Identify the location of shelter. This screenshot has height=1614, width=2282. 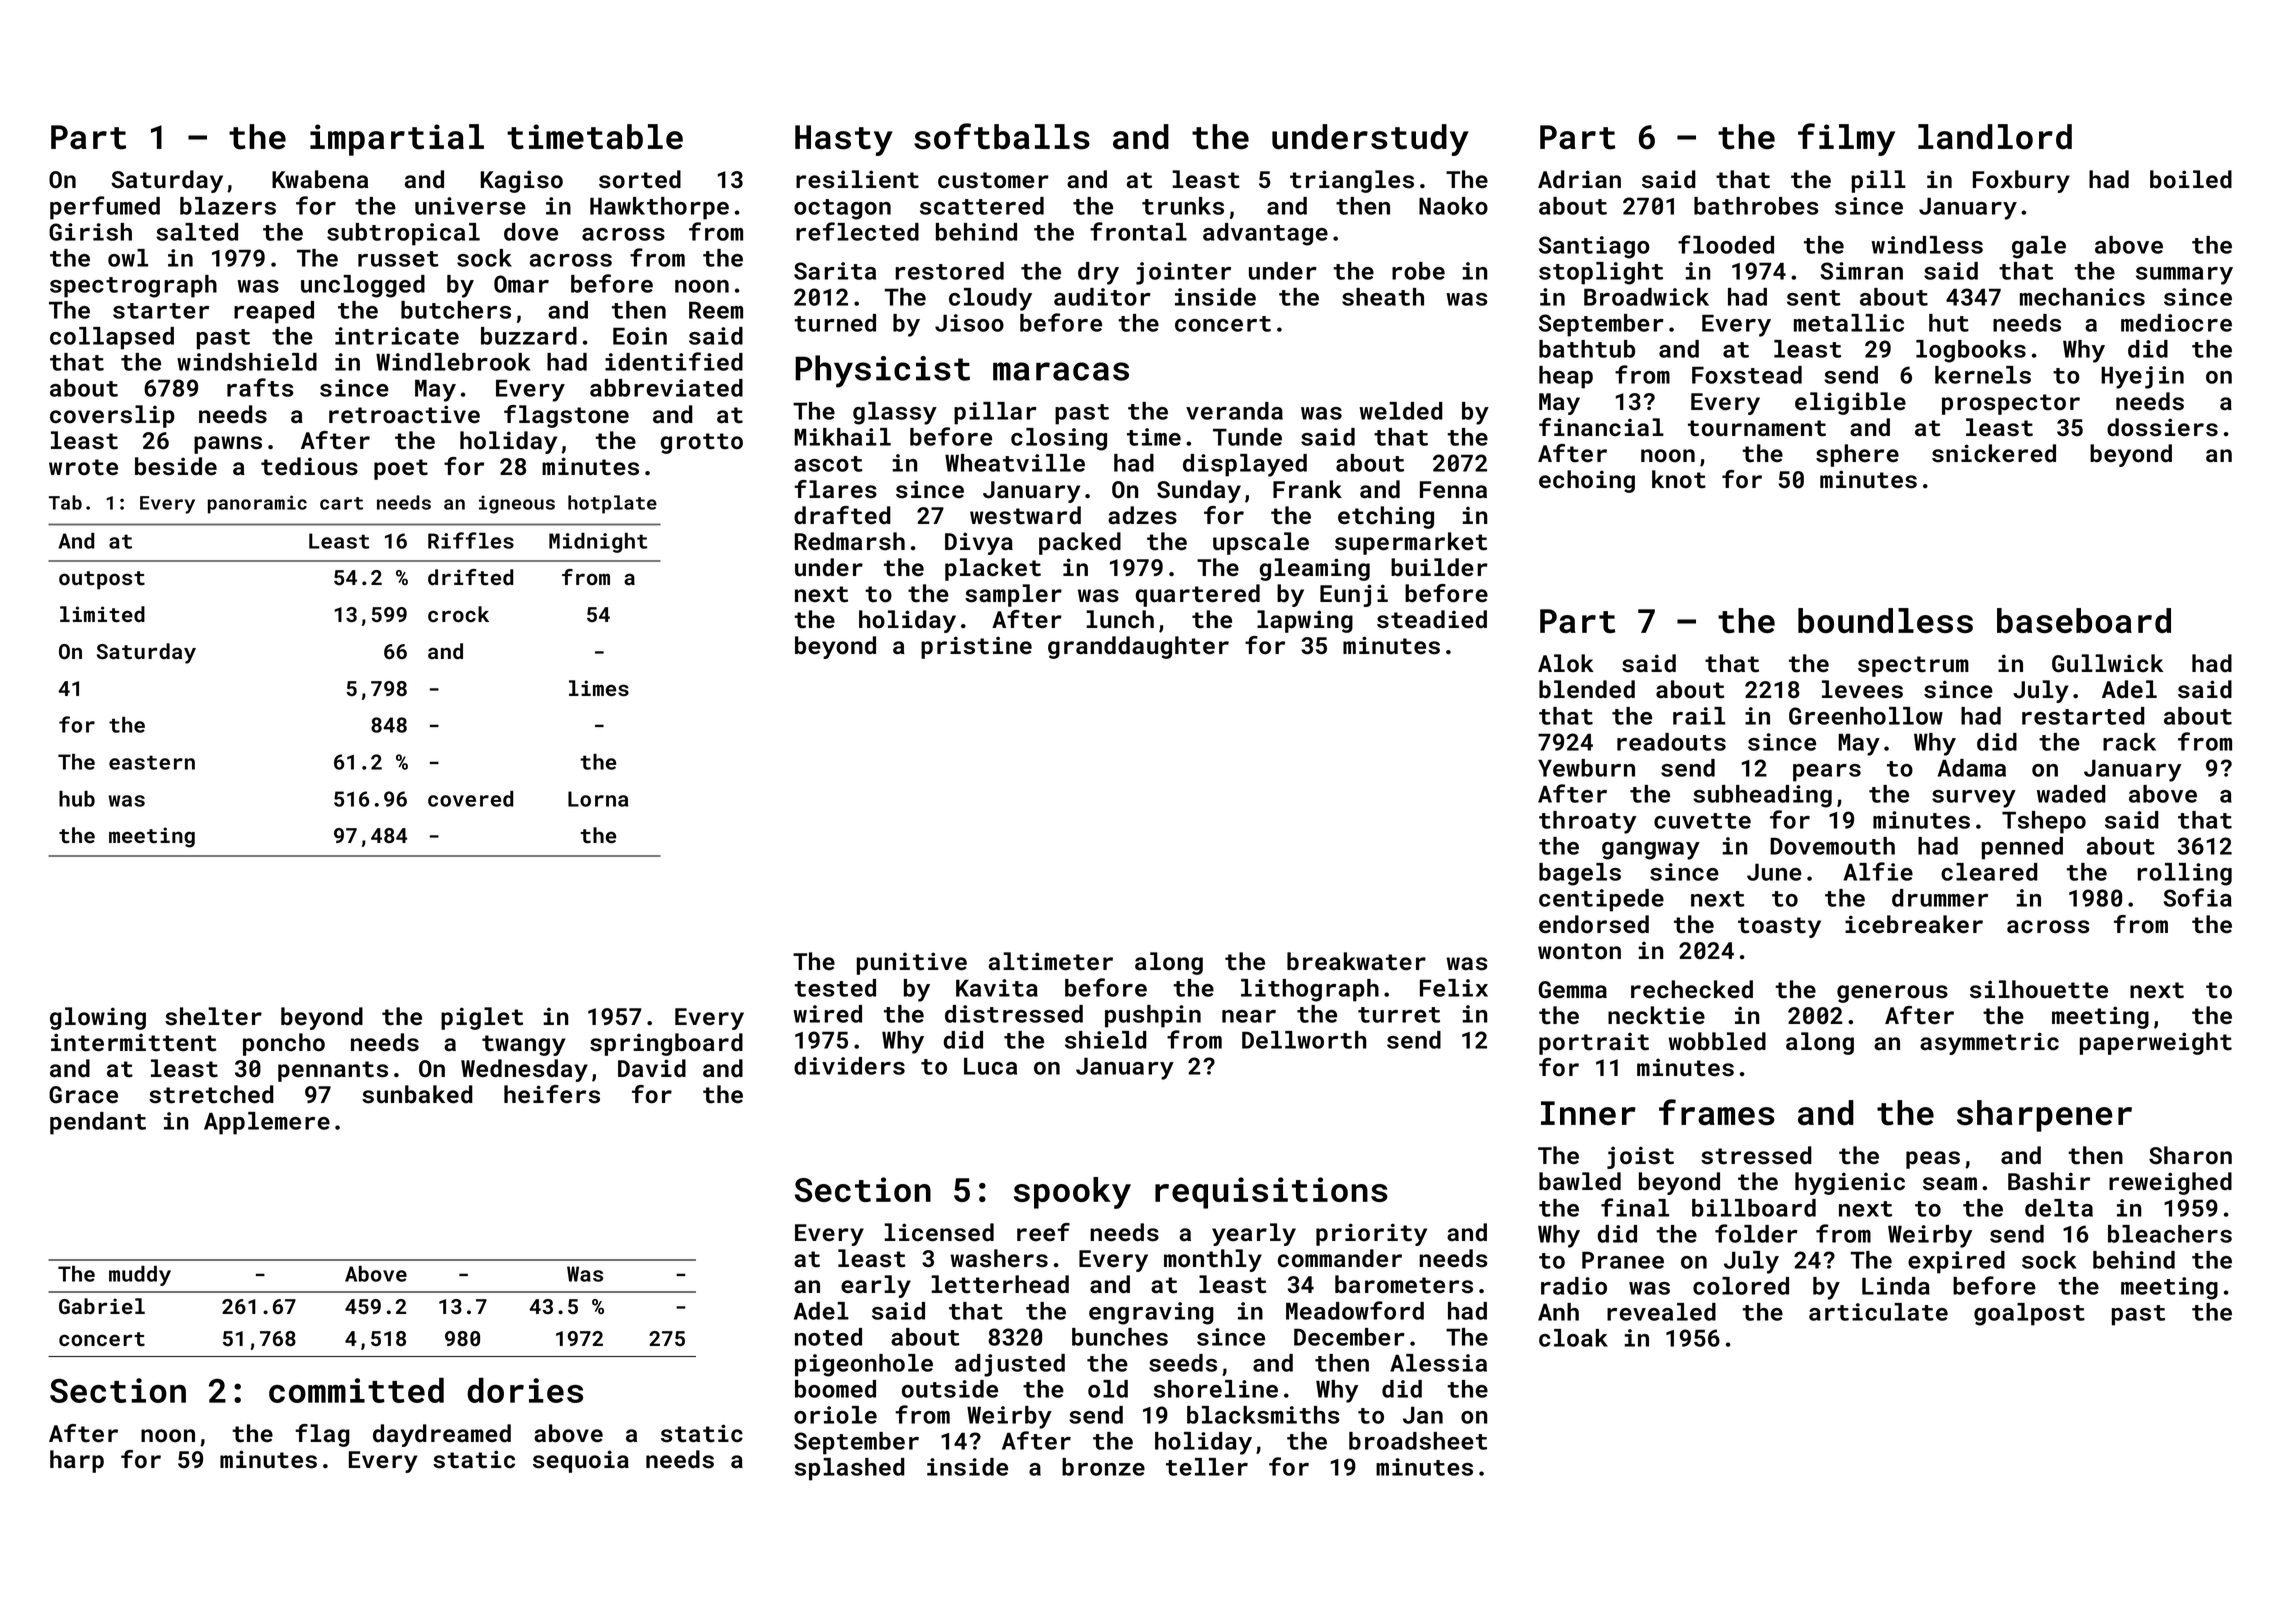
(213, 1016).
